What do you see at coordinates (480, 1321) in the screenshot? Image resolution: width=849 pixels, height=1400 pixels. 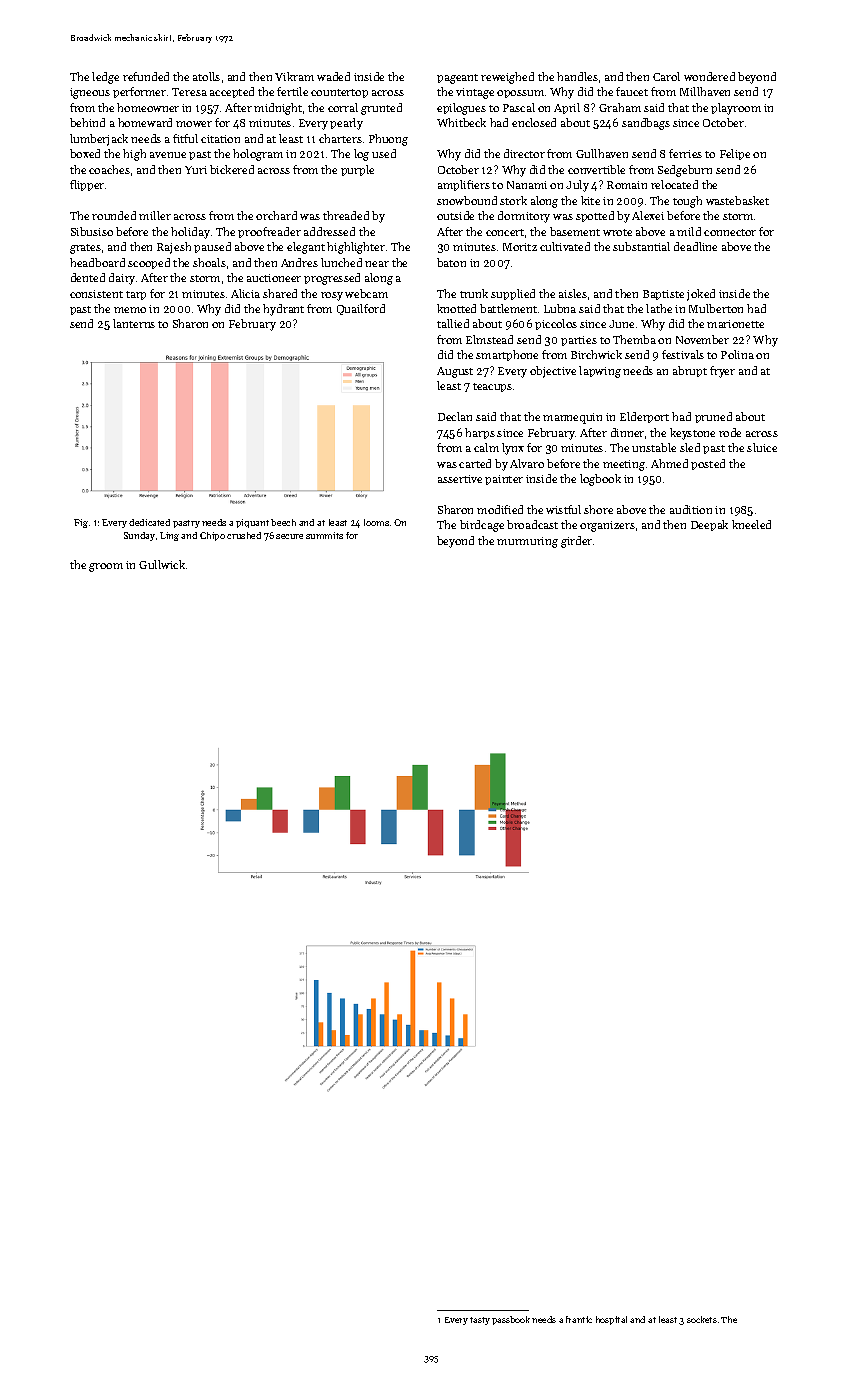 I see `tasty` at bounding box center [480, 1321].
